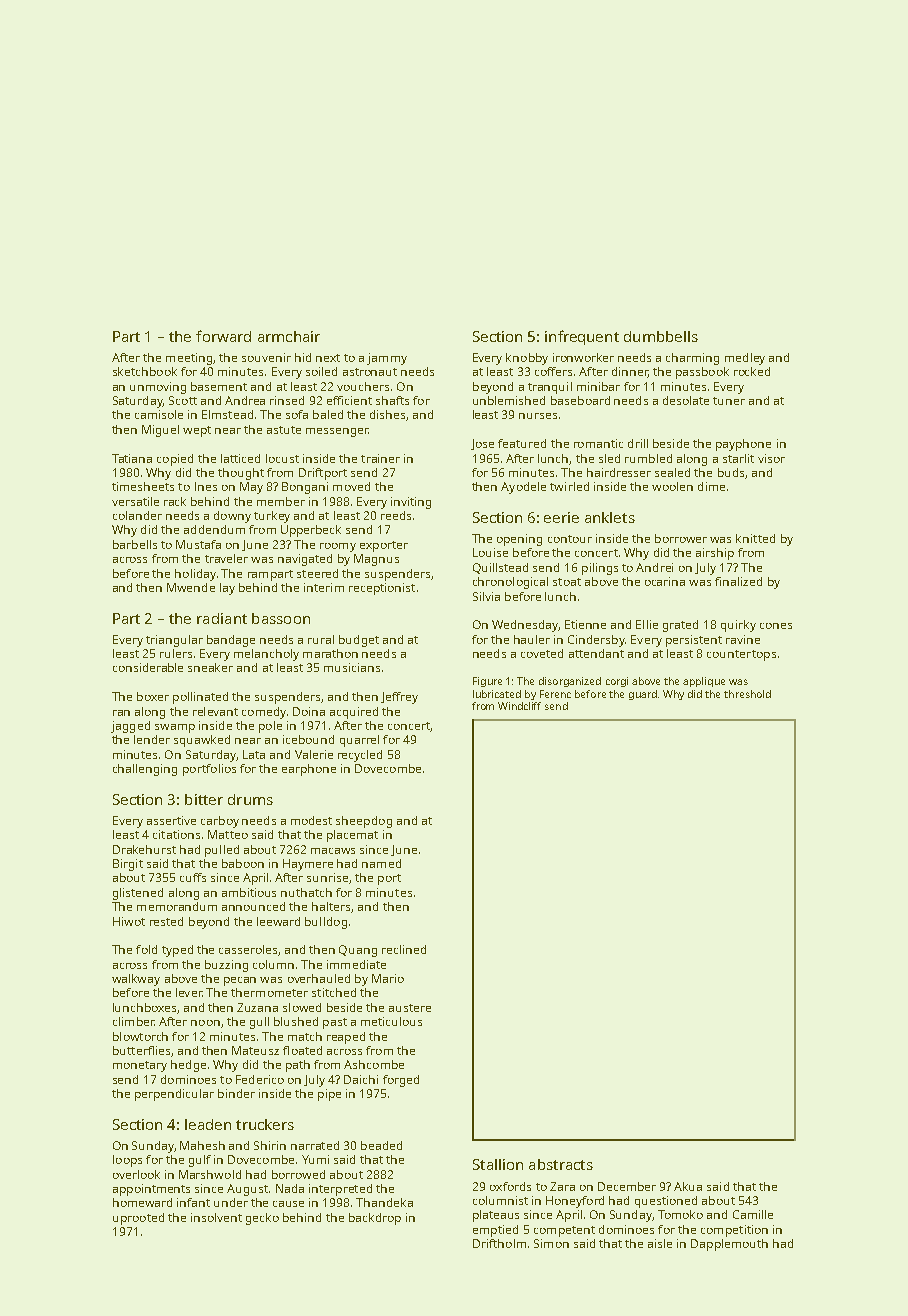 The image size is (908, 1316). What do you see at coordinates (527, 359) in the document?
I see `knobby` at bounding box center [527, 359].
